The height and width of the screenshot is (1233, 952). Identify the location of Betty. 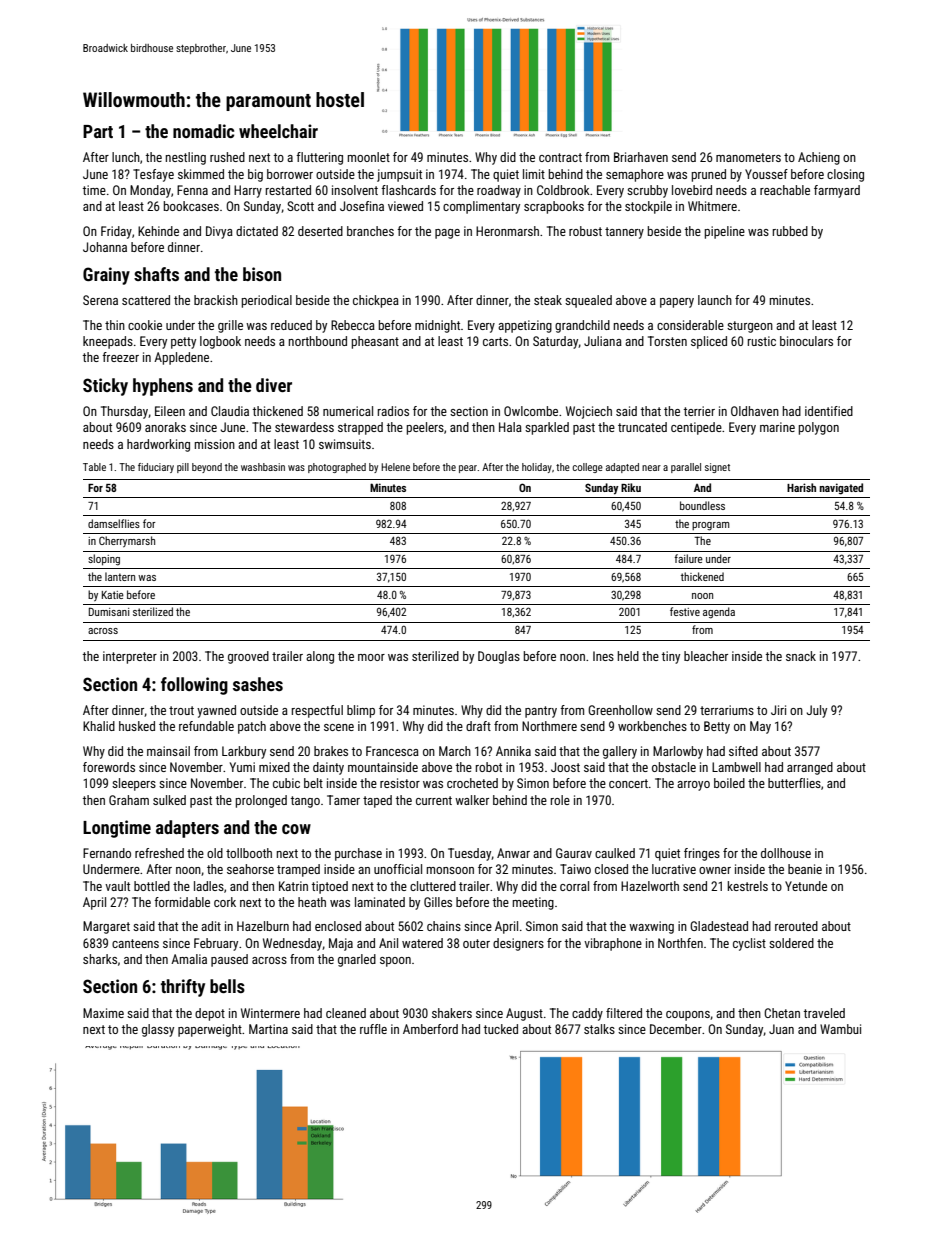
(717, 727).
